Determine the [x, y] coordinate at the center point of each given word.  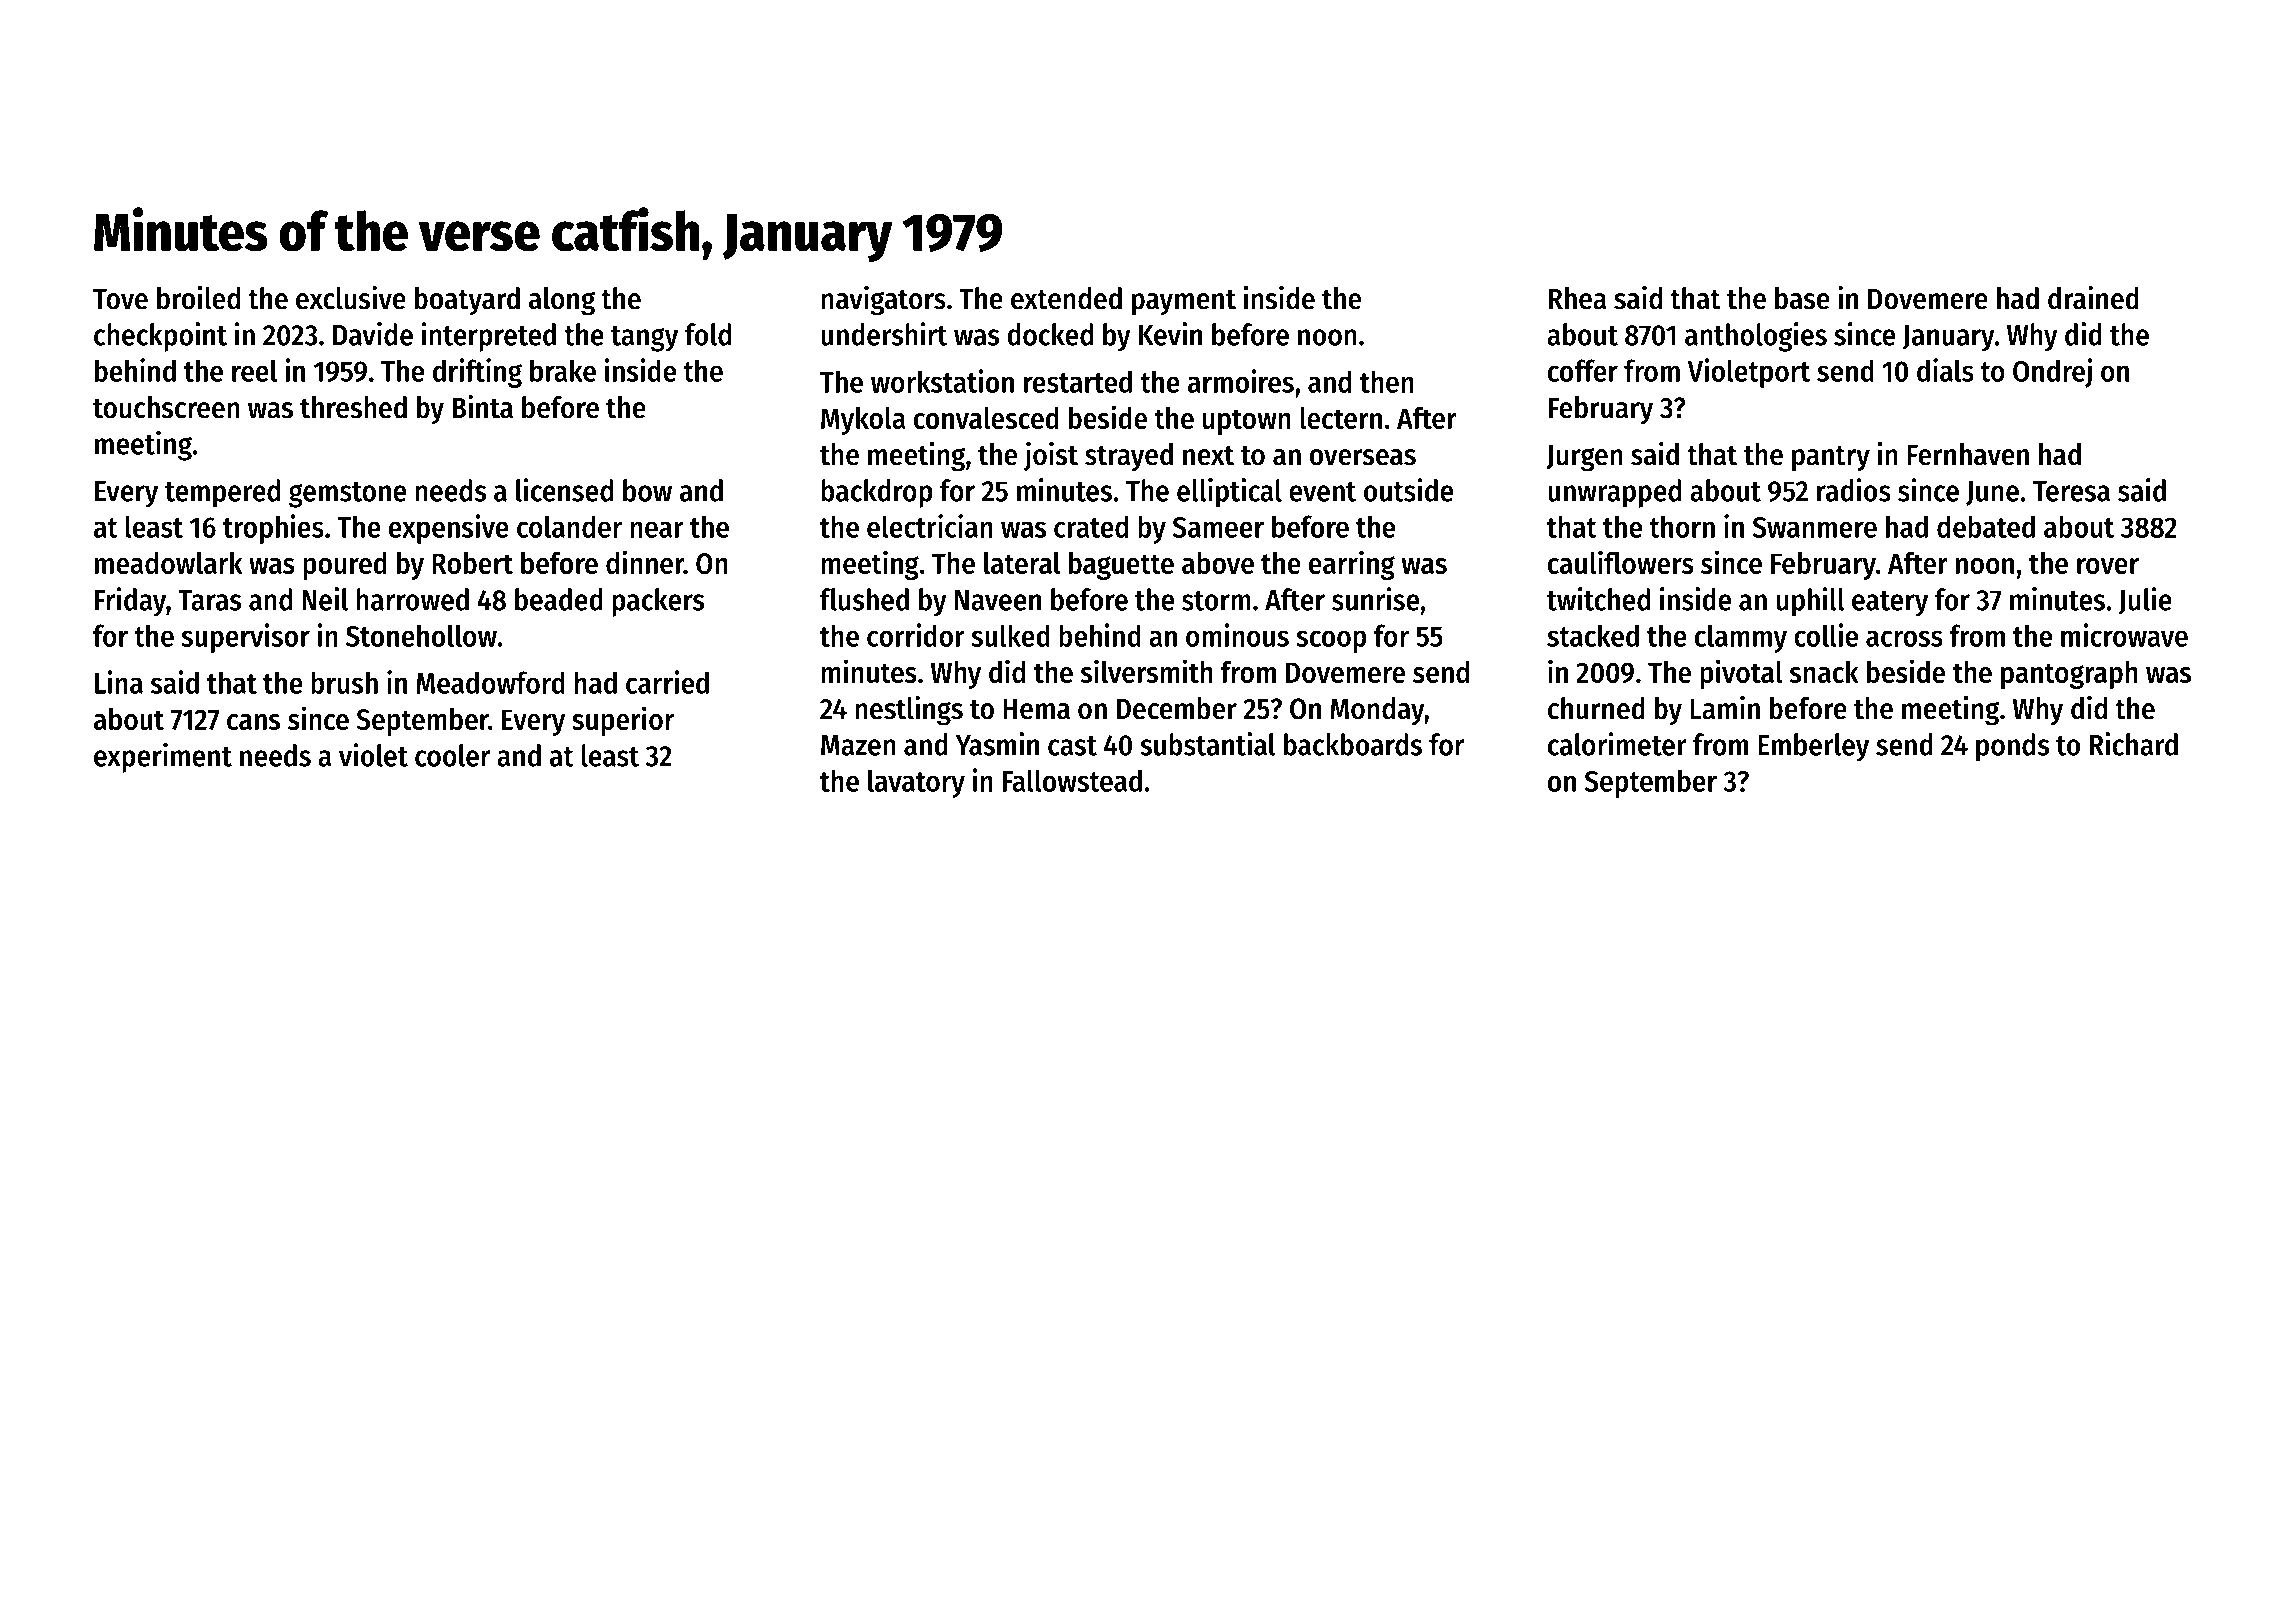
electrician [930, 526]
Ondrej [2052, 373]
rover [2108, 566]
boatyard [467, 301]
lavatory [916, 783]
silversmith [1147, 671]
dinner [645, 562]
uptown [1247, 422]
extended [1066, 298]
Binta [483, 407]
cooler [452, 755]
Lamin [1725, 708]
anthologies [1756, 337]
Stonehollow [421, 635]
